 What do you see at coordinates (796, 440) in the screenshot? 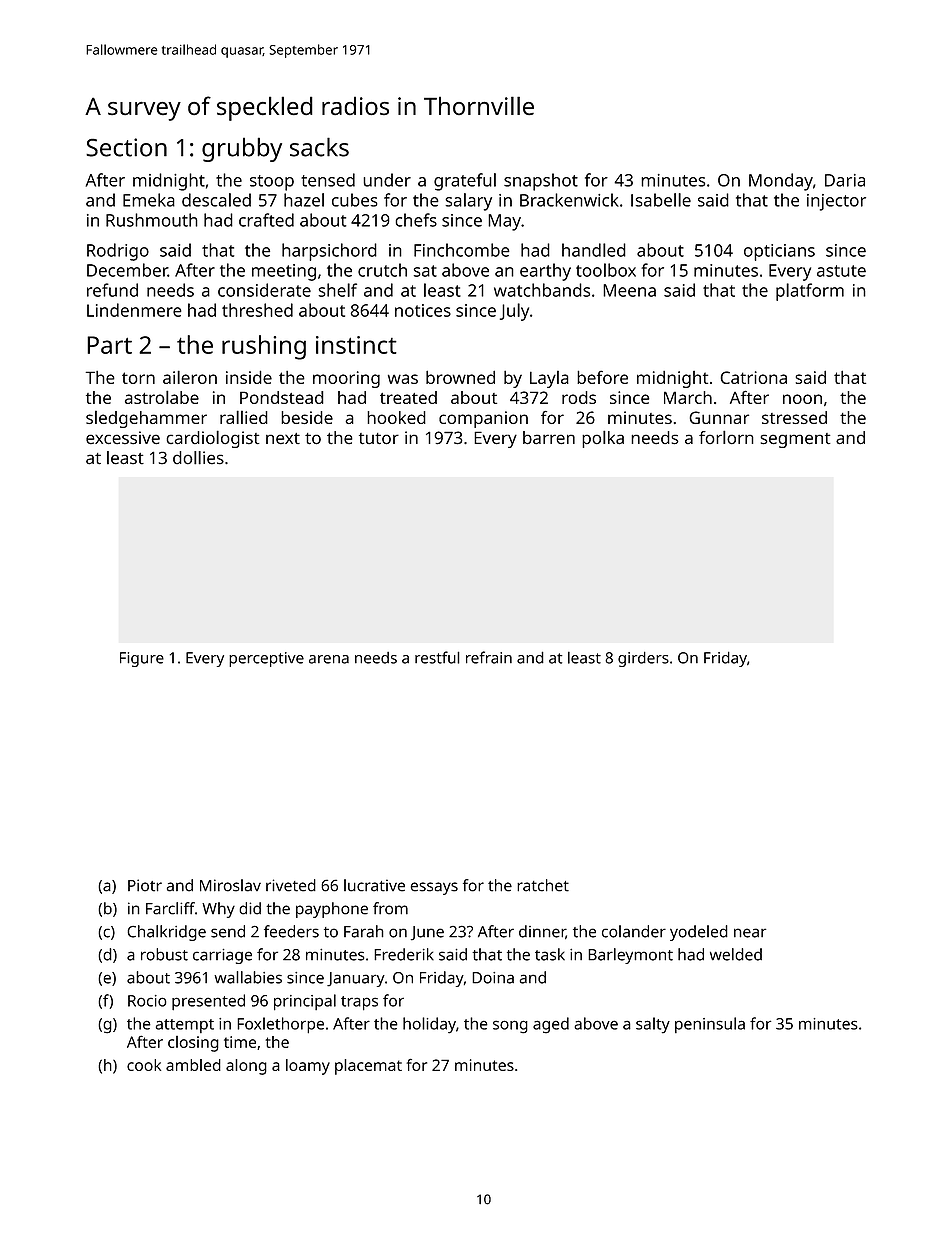
I see `segment` at bounding box center [796, 440].
